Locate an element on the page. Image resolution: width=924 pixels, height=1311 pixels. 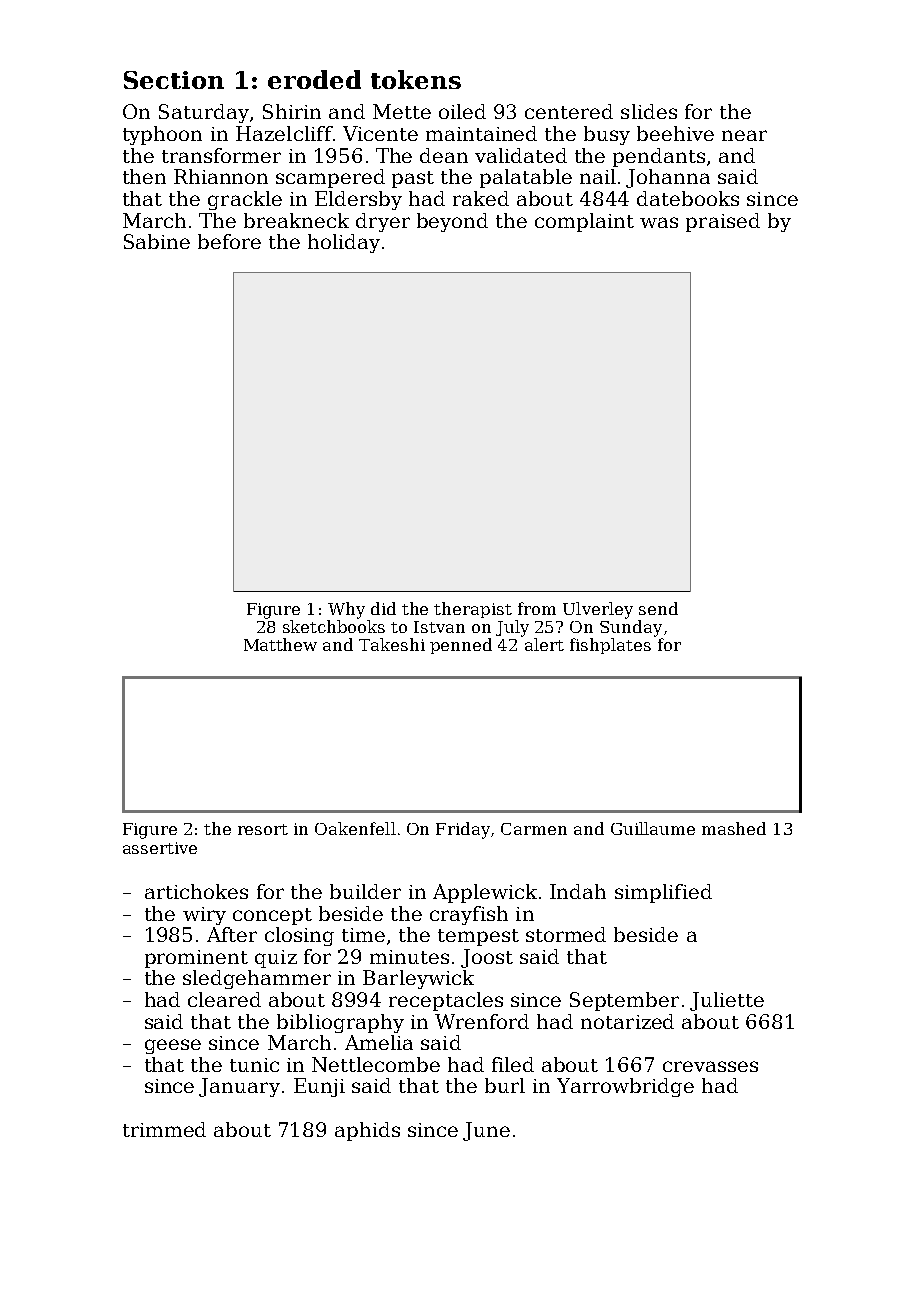
Section is located at coordinates (174, 80).
